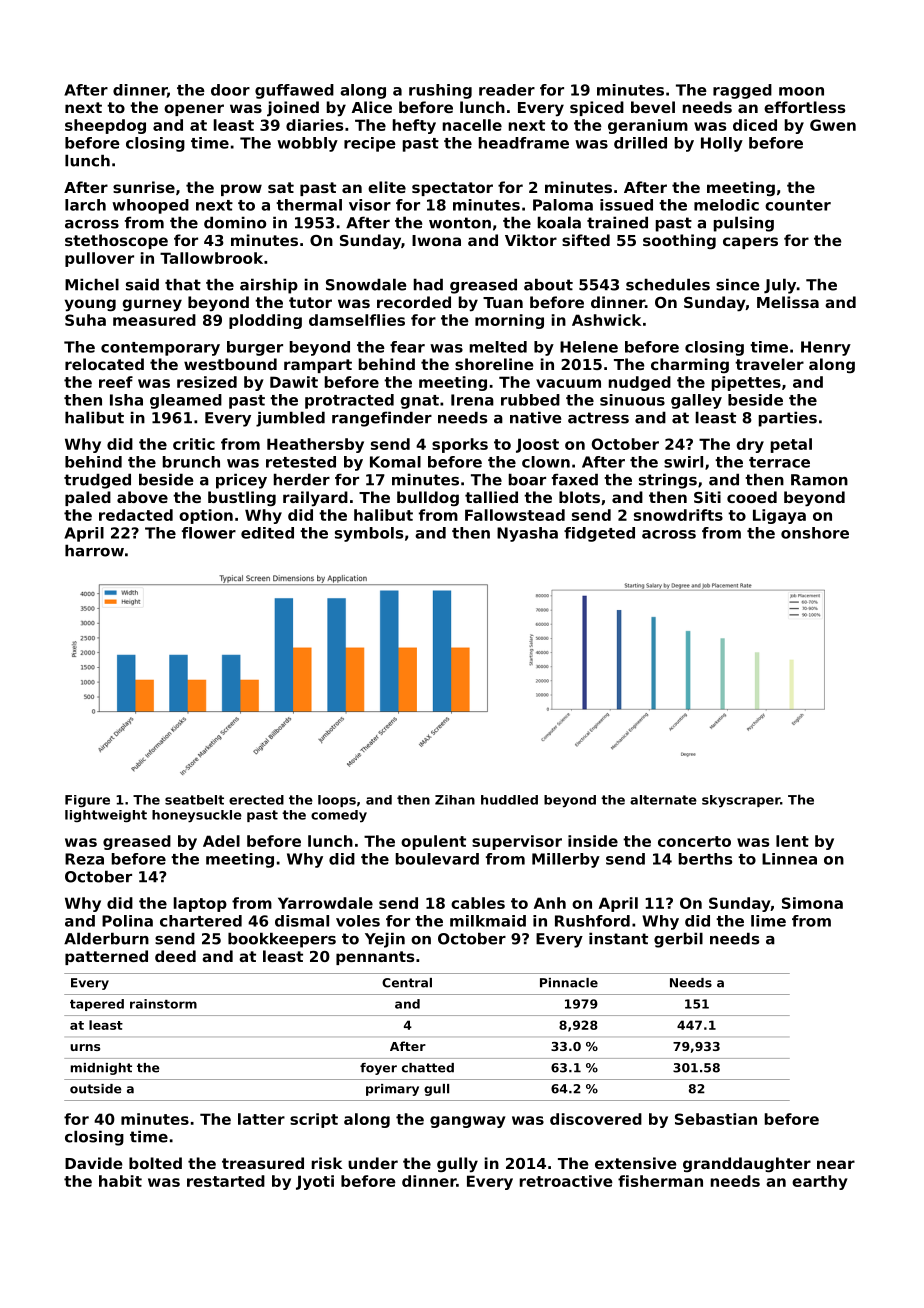 This screenshot has width=924, height=1308. What do you see at coordinates (768, 921) in the screenshot?
I see `lime` at bounding box center [768, 921].
